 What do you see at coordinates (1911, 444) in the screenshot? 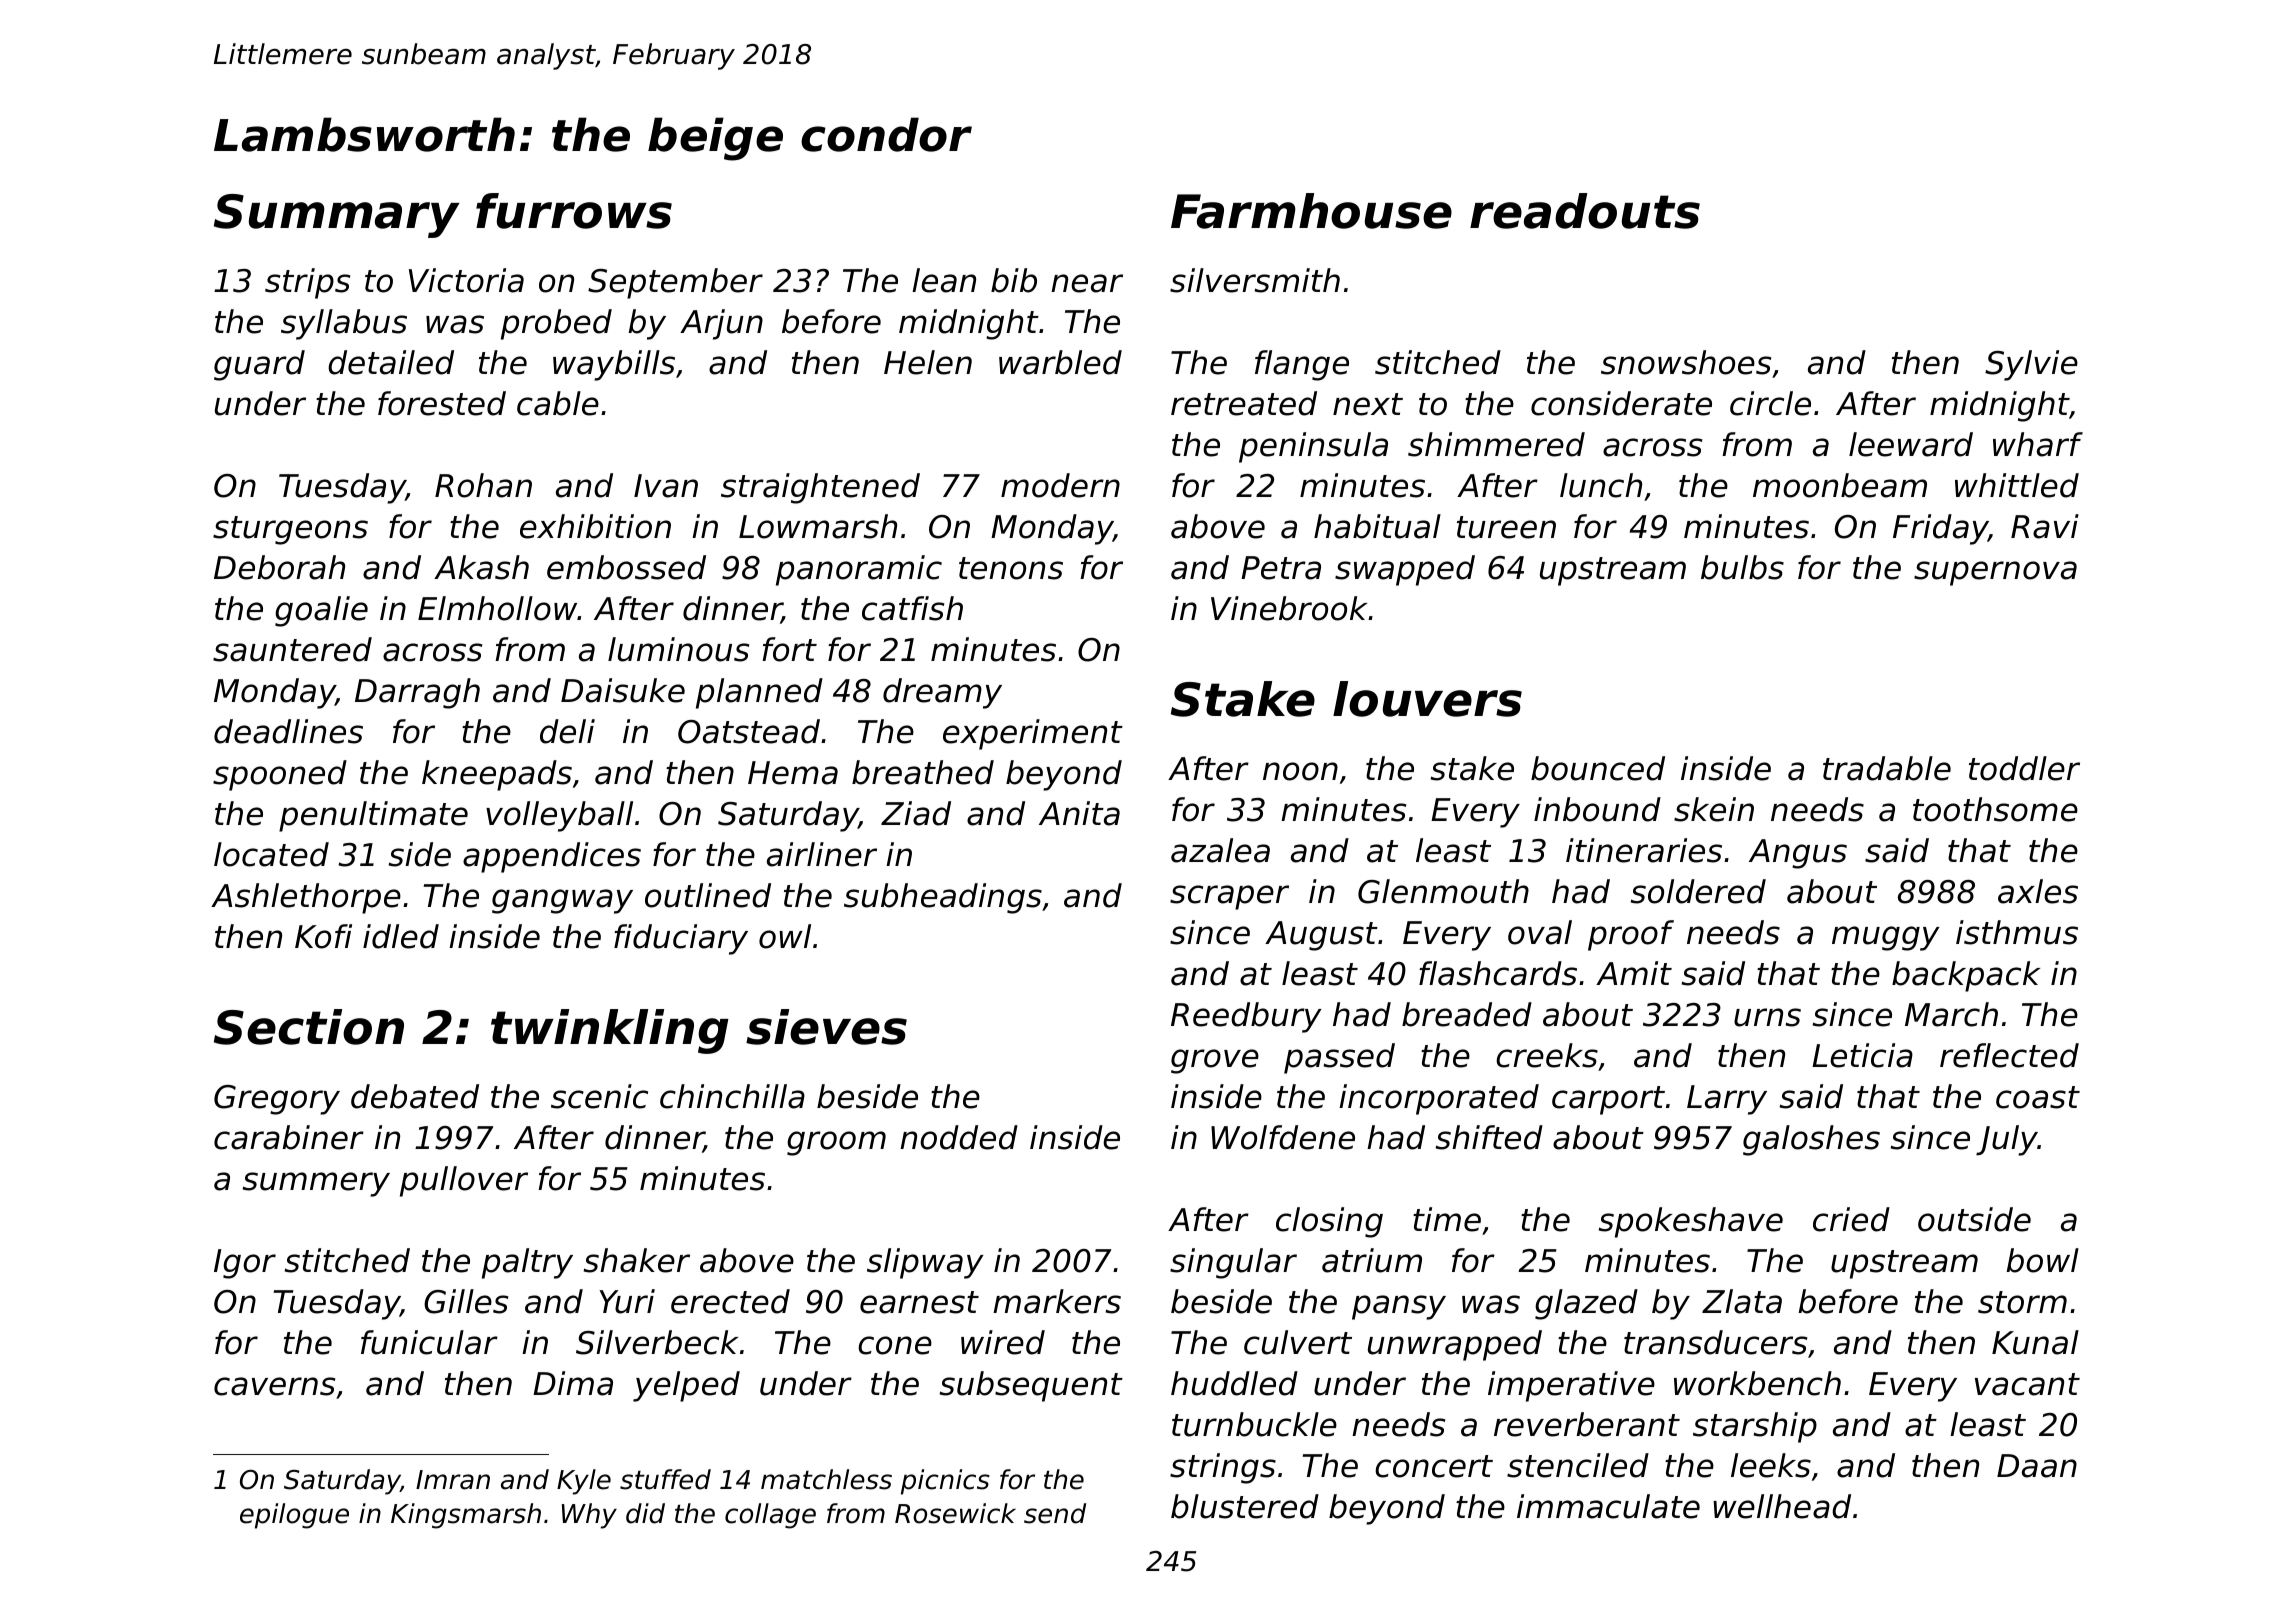
I see `leeward` at bounding box center [1911, 444].
